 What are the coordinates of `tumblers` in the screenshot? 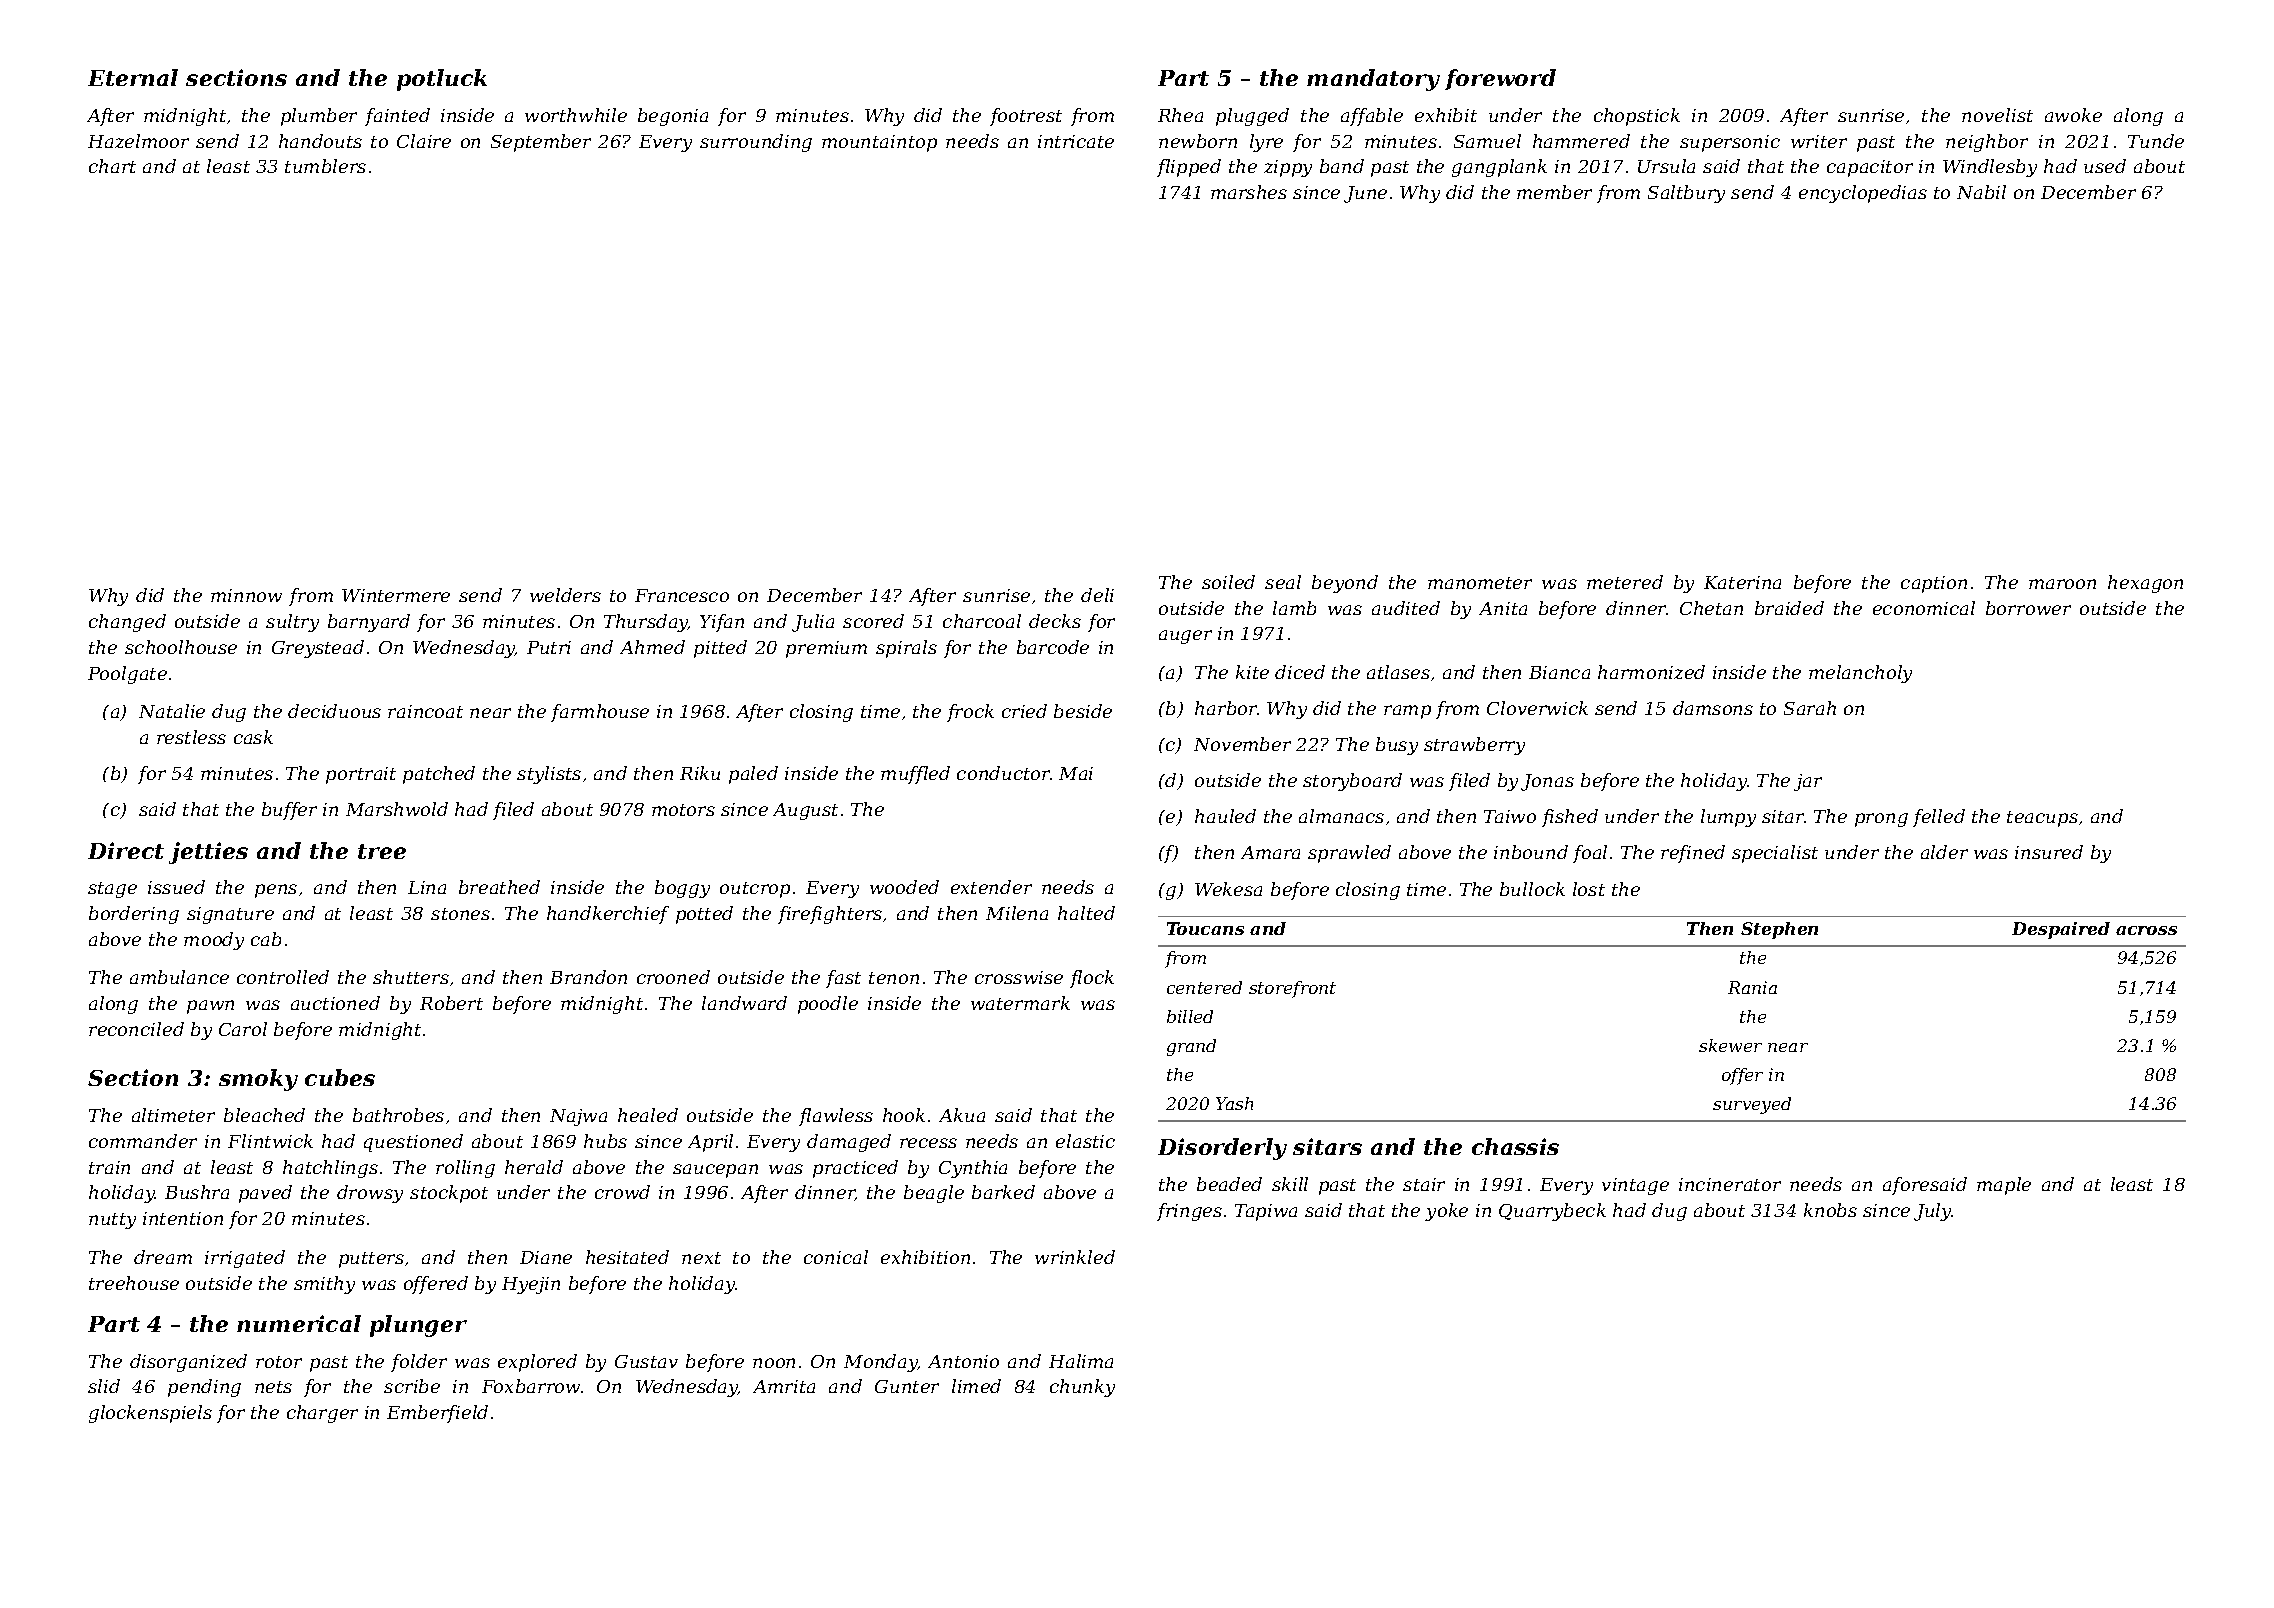 It's located at (325, 166).
